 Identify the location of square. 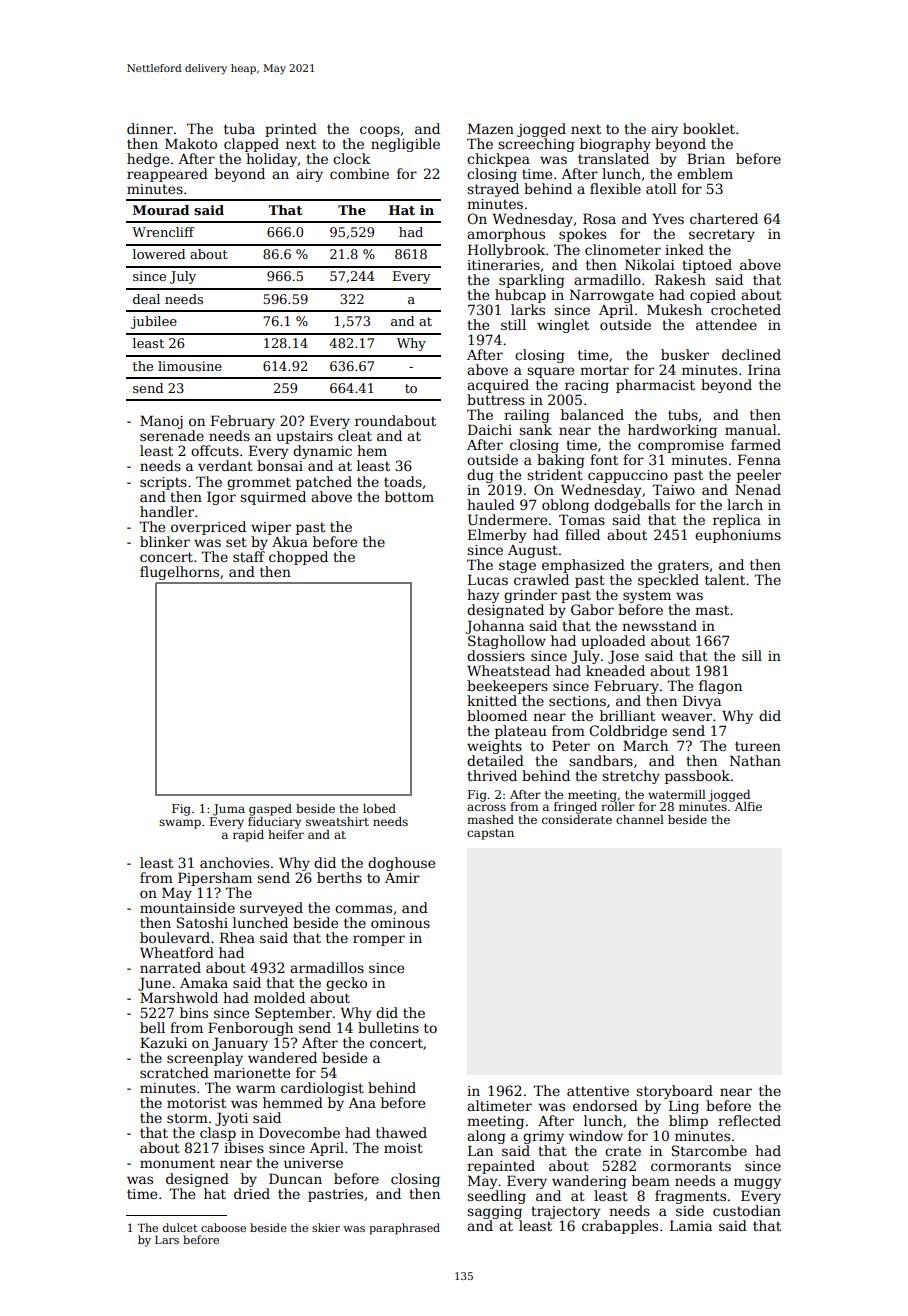
(550, 372).
